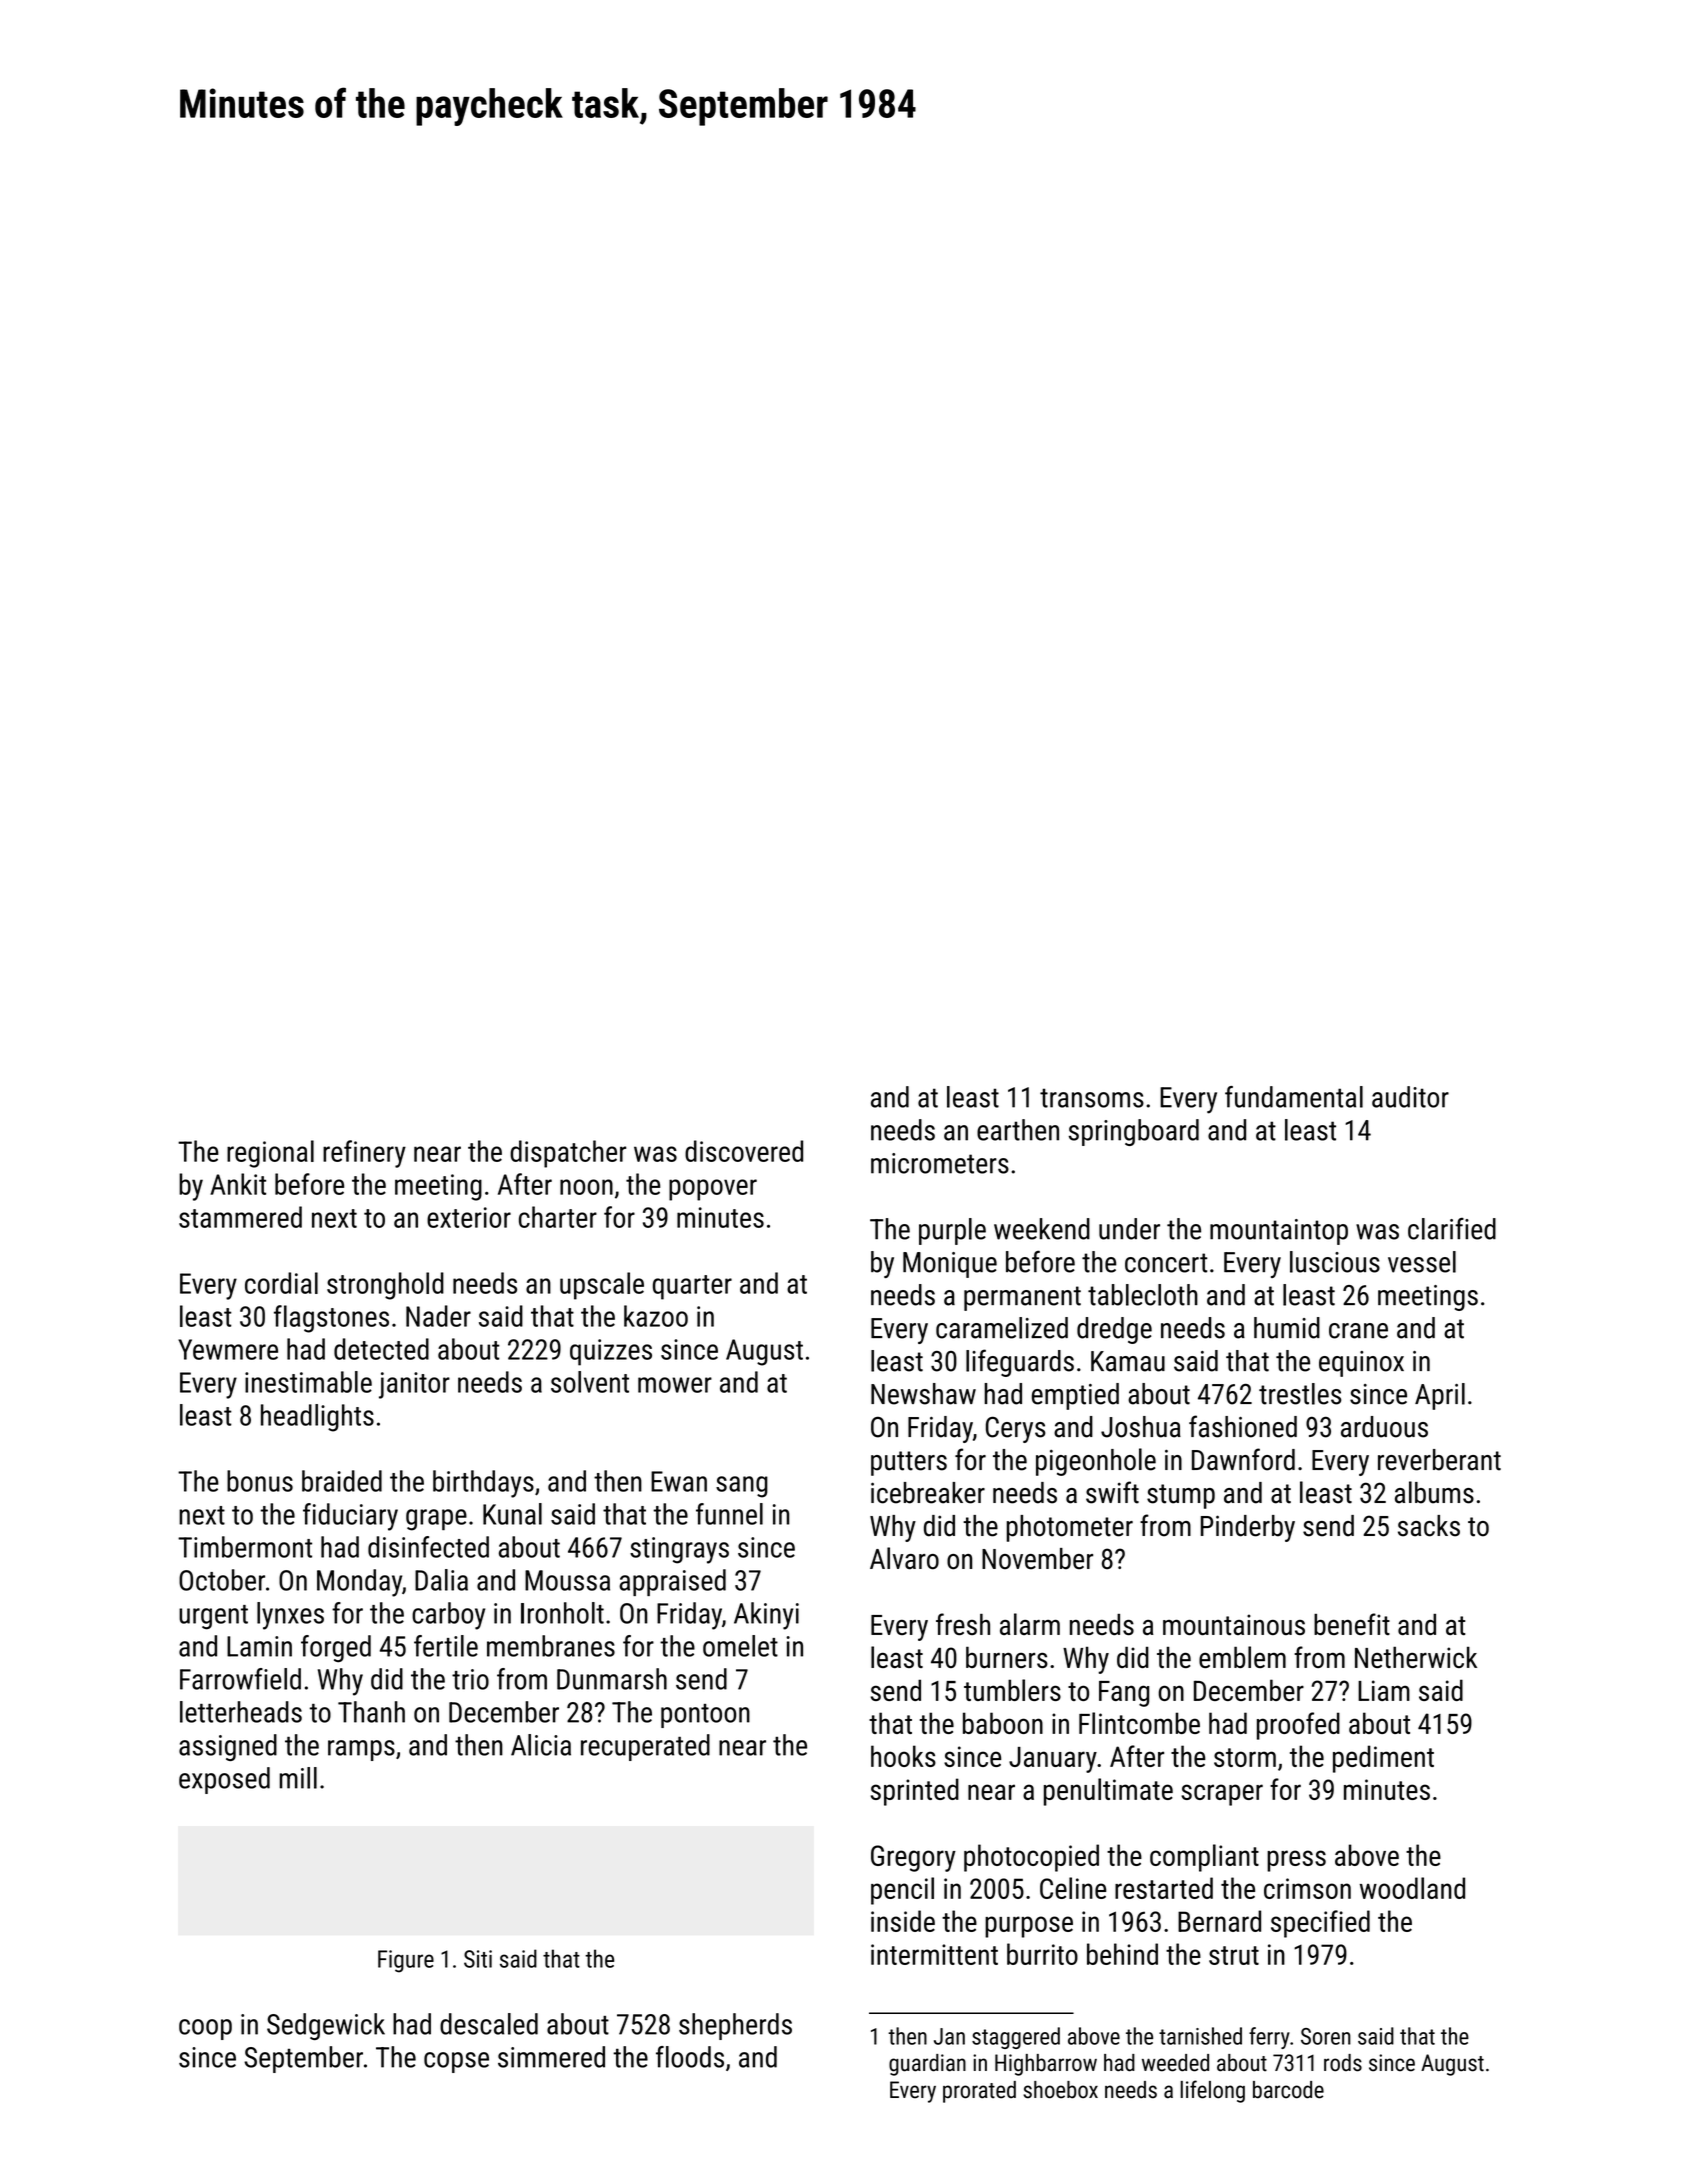 The width and height of the screenshot is (1683, 2178). Describe the element at coordinates (456, 2062) in the screenshot. I see `copse` at that location.
